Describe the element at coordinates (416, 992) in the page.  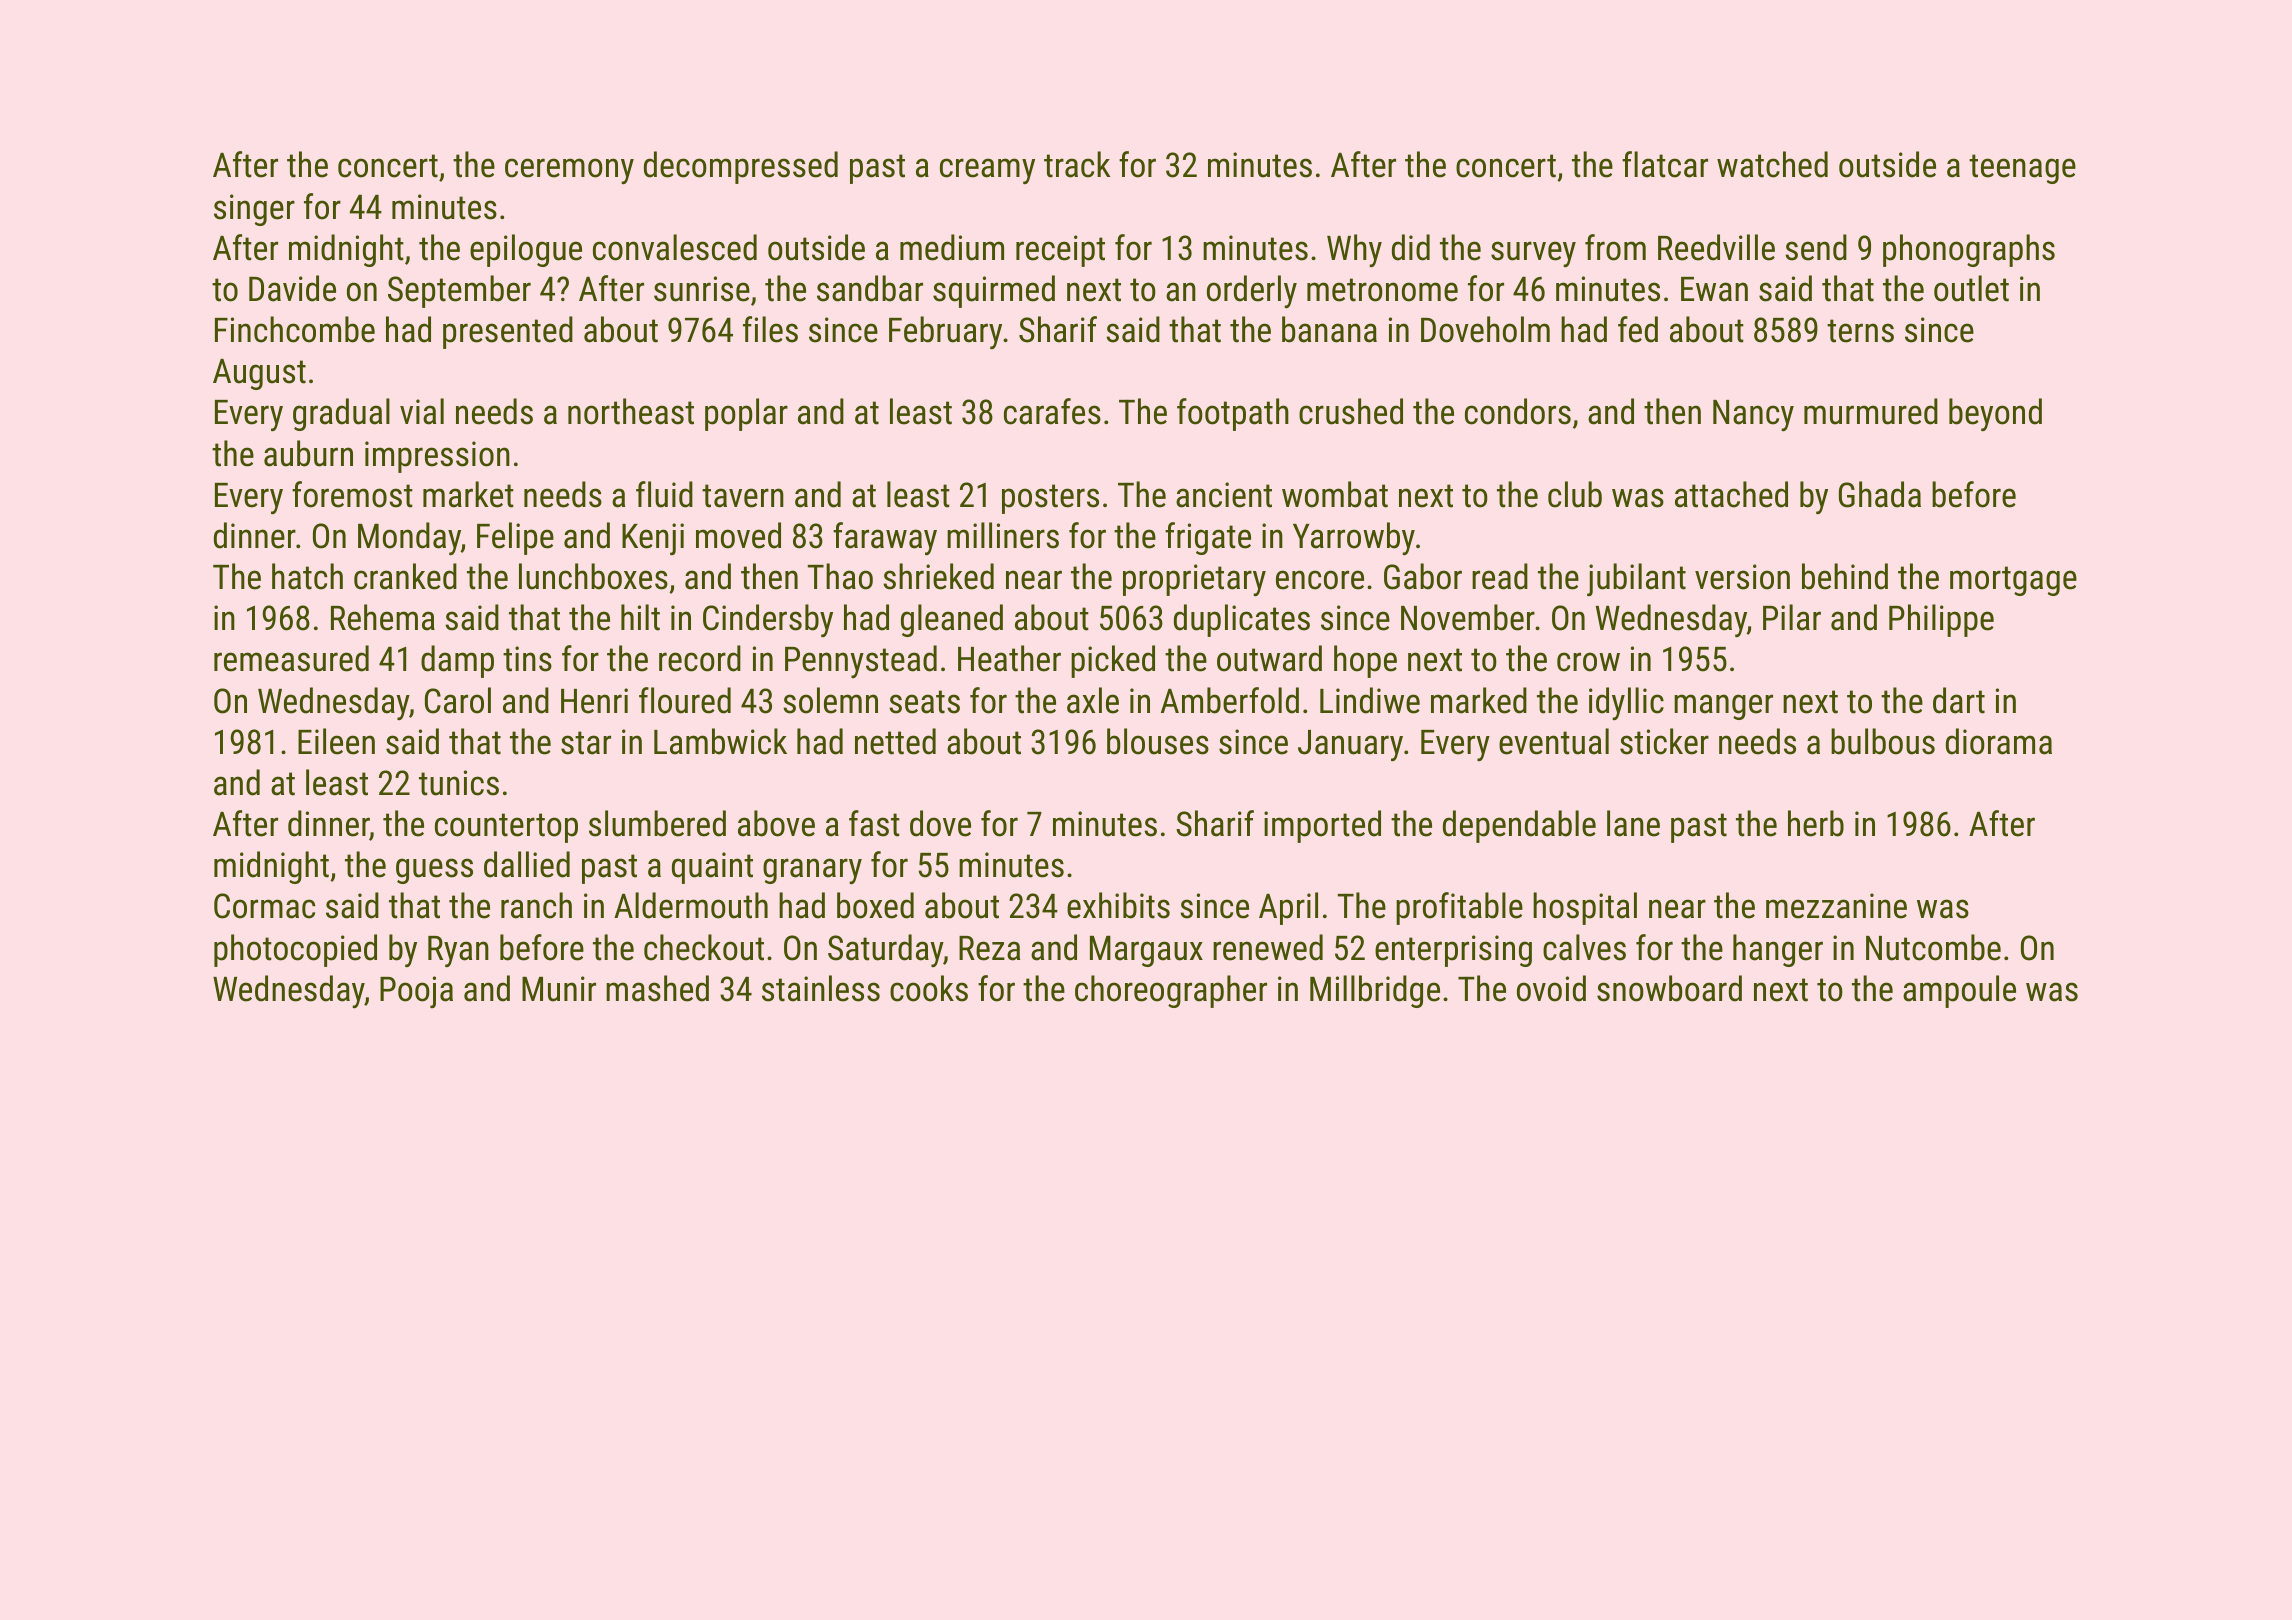
I see `Pooja` at that location.
